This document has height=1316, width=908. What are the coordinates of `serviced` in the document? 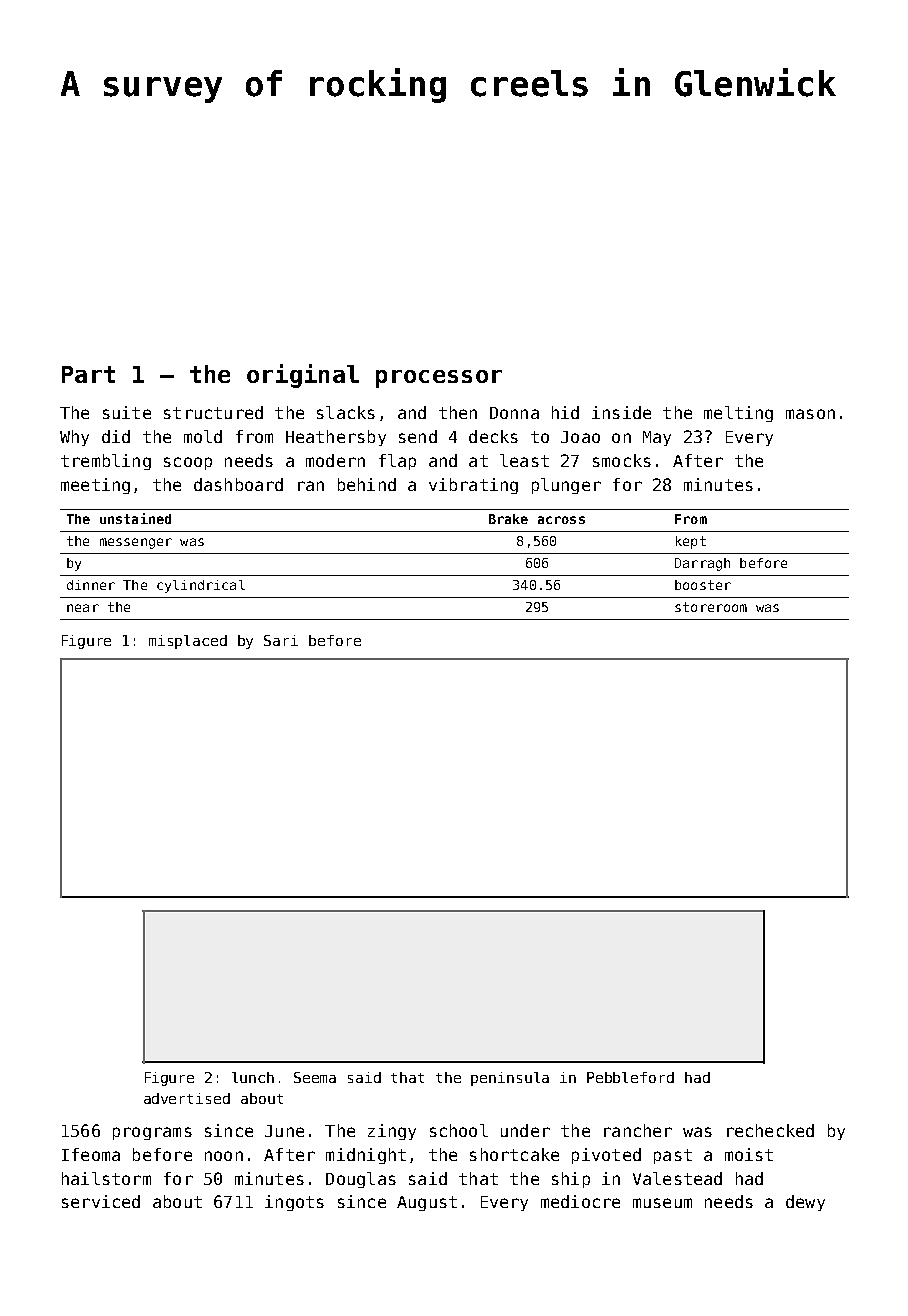 It's located at (101, 1201).
